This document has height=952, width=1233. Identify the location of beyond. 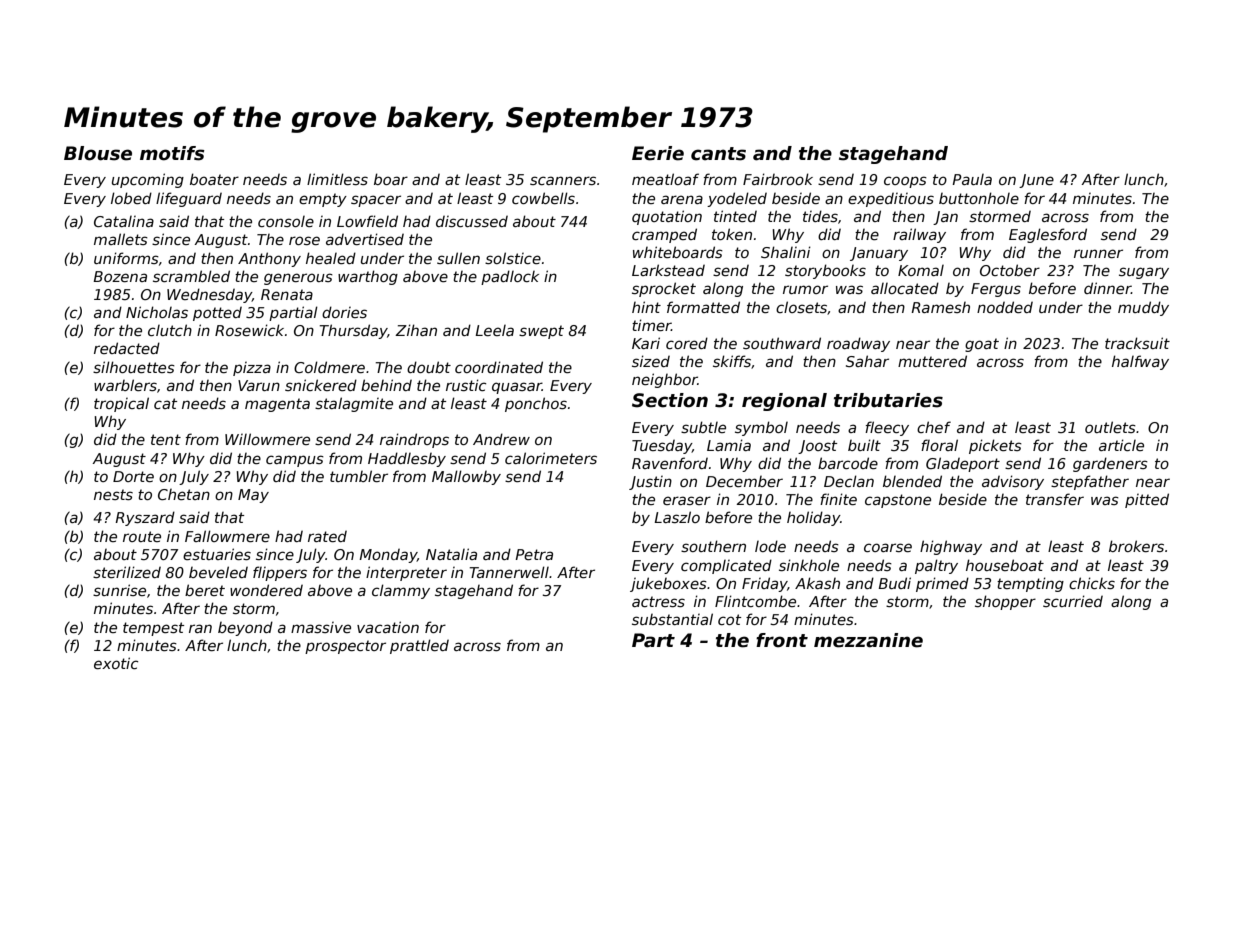
(245, 628).
